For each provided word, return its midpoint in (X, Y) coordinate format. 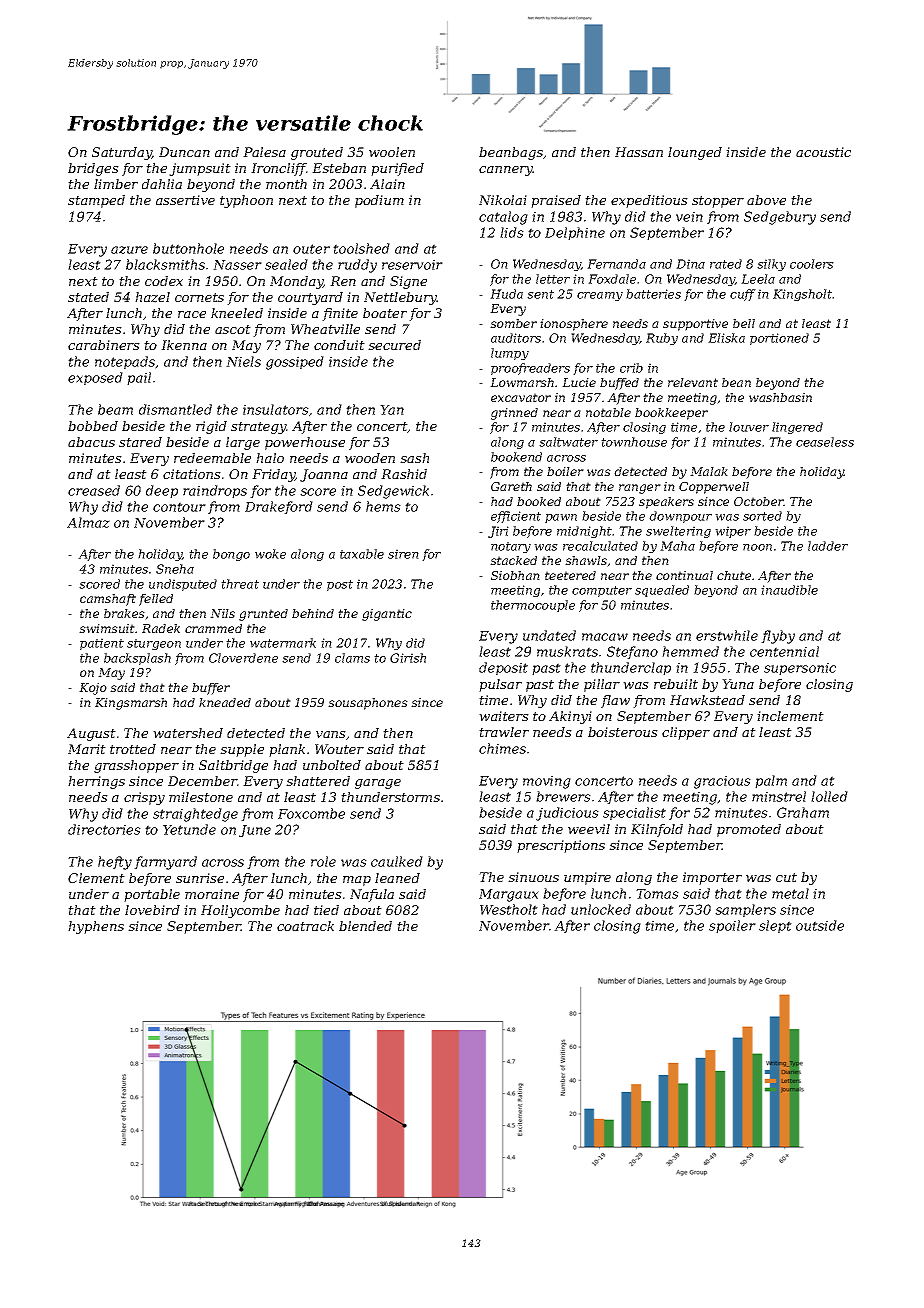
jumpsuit (200, 169)
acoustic (823, 152)
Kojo (93, 689)
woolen (392, 152)
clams (352, 658)
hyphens (96, 927)
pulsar (500, 685)
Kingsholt (803, 295)
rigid (211, 427)
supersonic (800, 669)
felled (156, 600)
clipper (686, 733)
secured (394, 345)
